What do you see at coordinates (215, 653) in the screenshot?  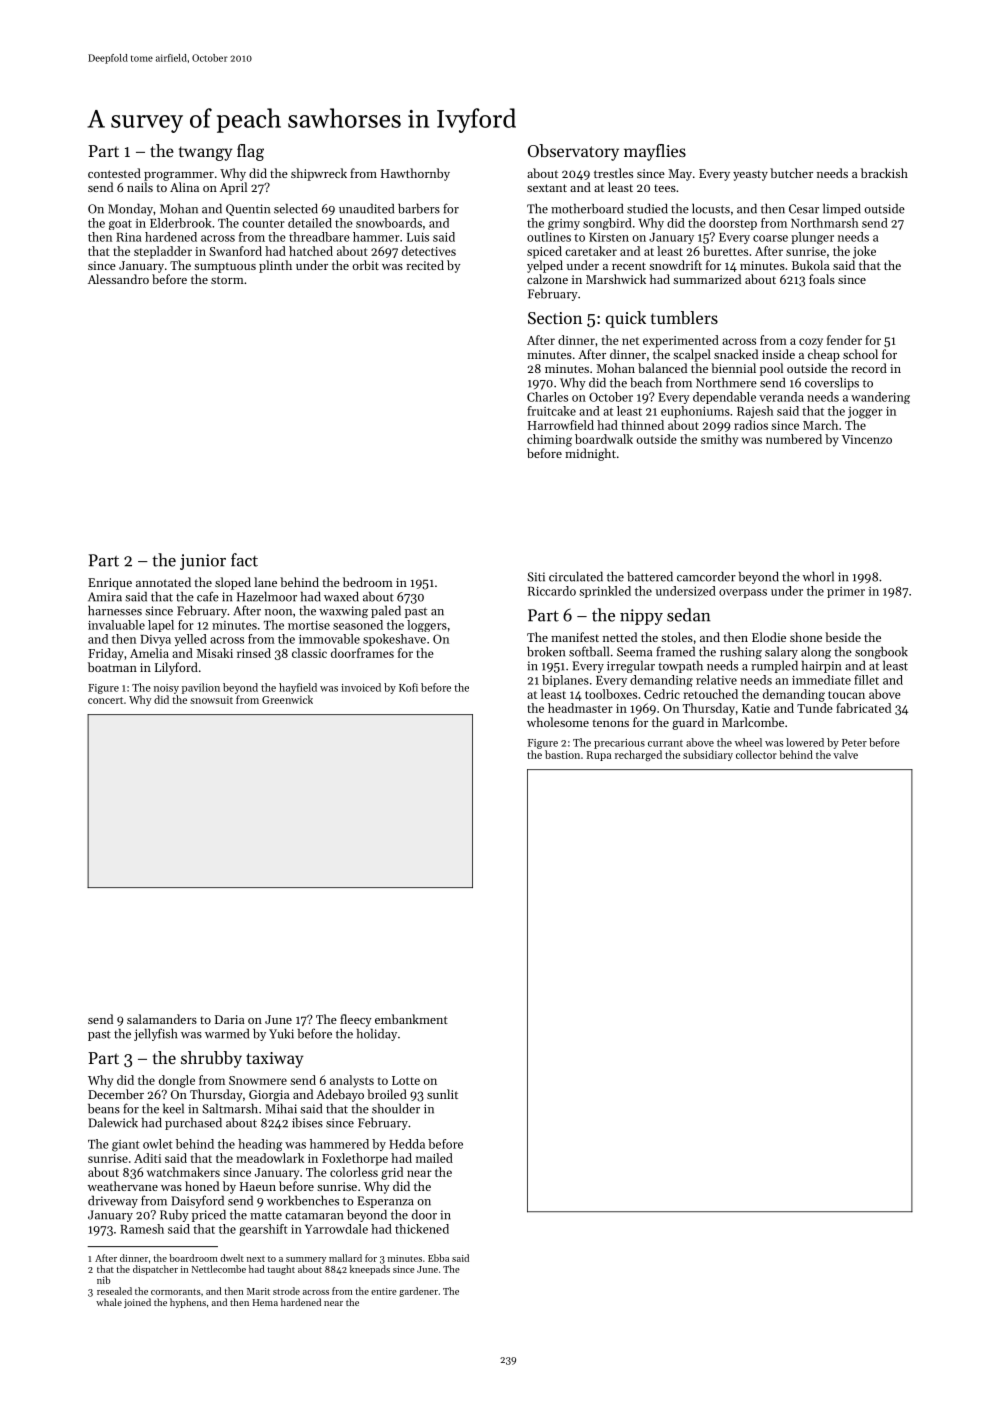 I see `Misaki` at bounding box center [215, 653].
